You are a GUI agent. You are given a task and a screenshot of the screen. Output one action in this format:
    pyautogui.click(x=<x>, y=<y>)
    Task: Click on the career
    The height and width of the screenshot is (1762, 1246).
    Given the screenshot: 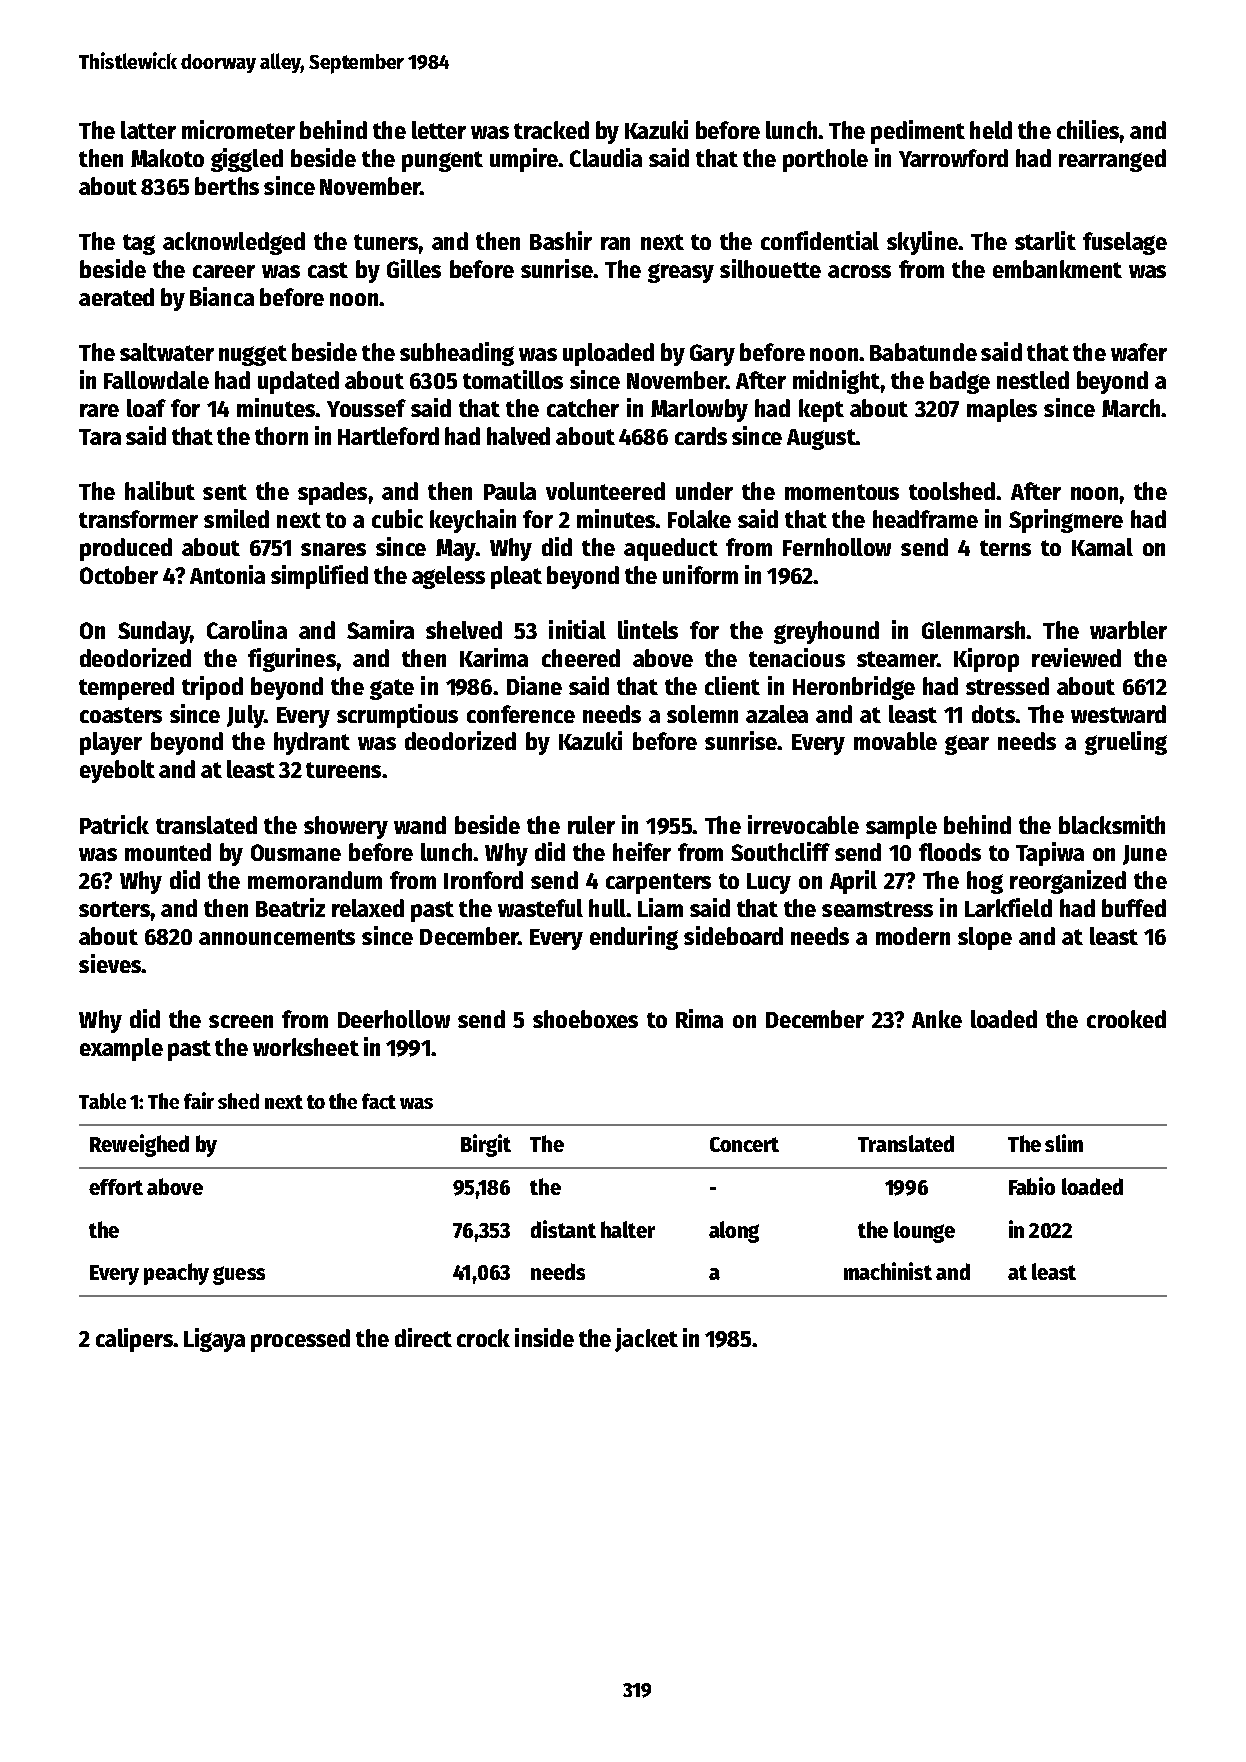 What is the action you would take?
    pyautogui.click(x=224, y=271)
